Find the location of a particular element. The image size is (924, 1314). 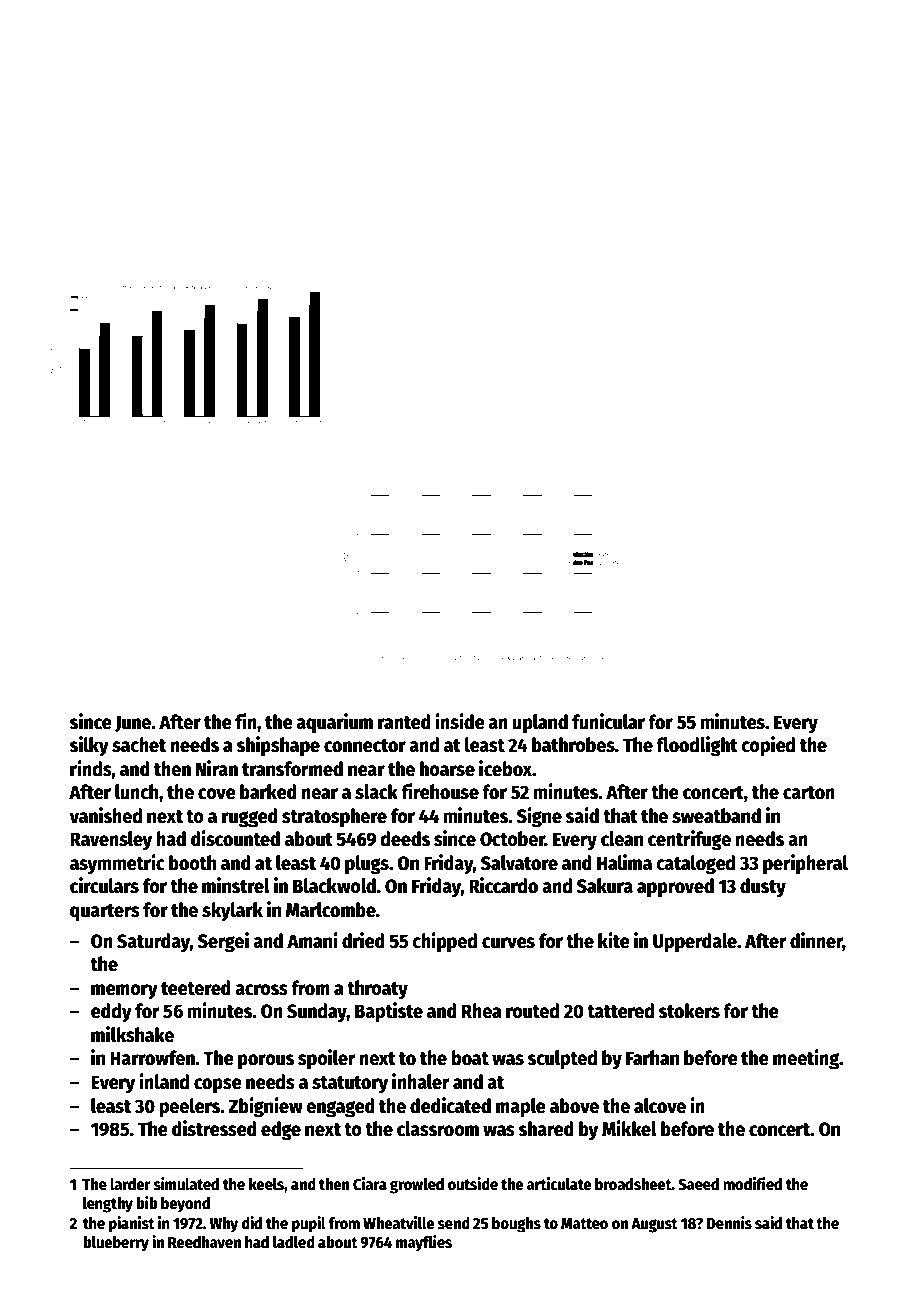

sculpted is located at coordinates (562, 1059).
